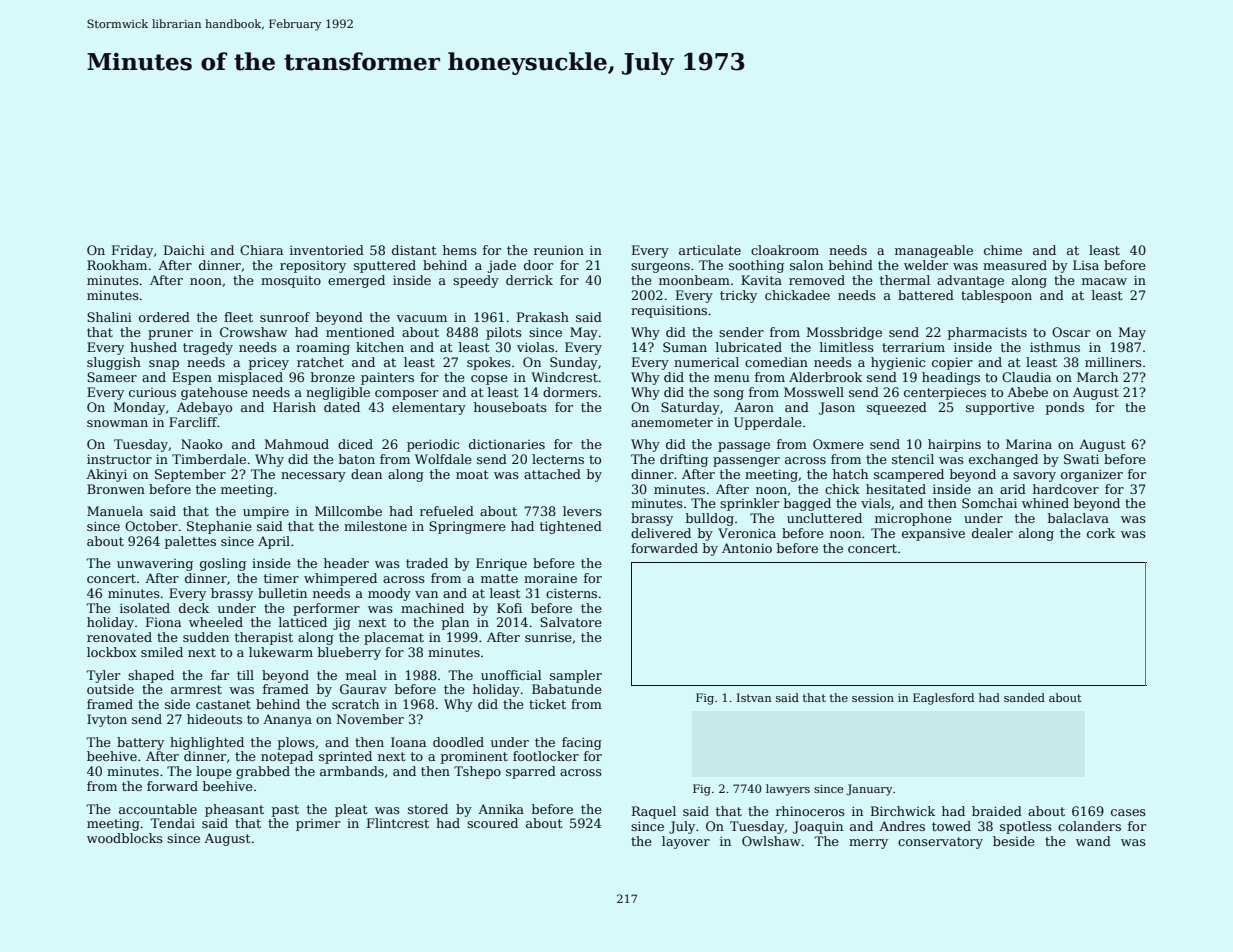 The width and height of the image is (1233, 952). What do you see at coordinates (1024, 697) in the image?
I see `sanded` at bounding box center [1024, 697].
